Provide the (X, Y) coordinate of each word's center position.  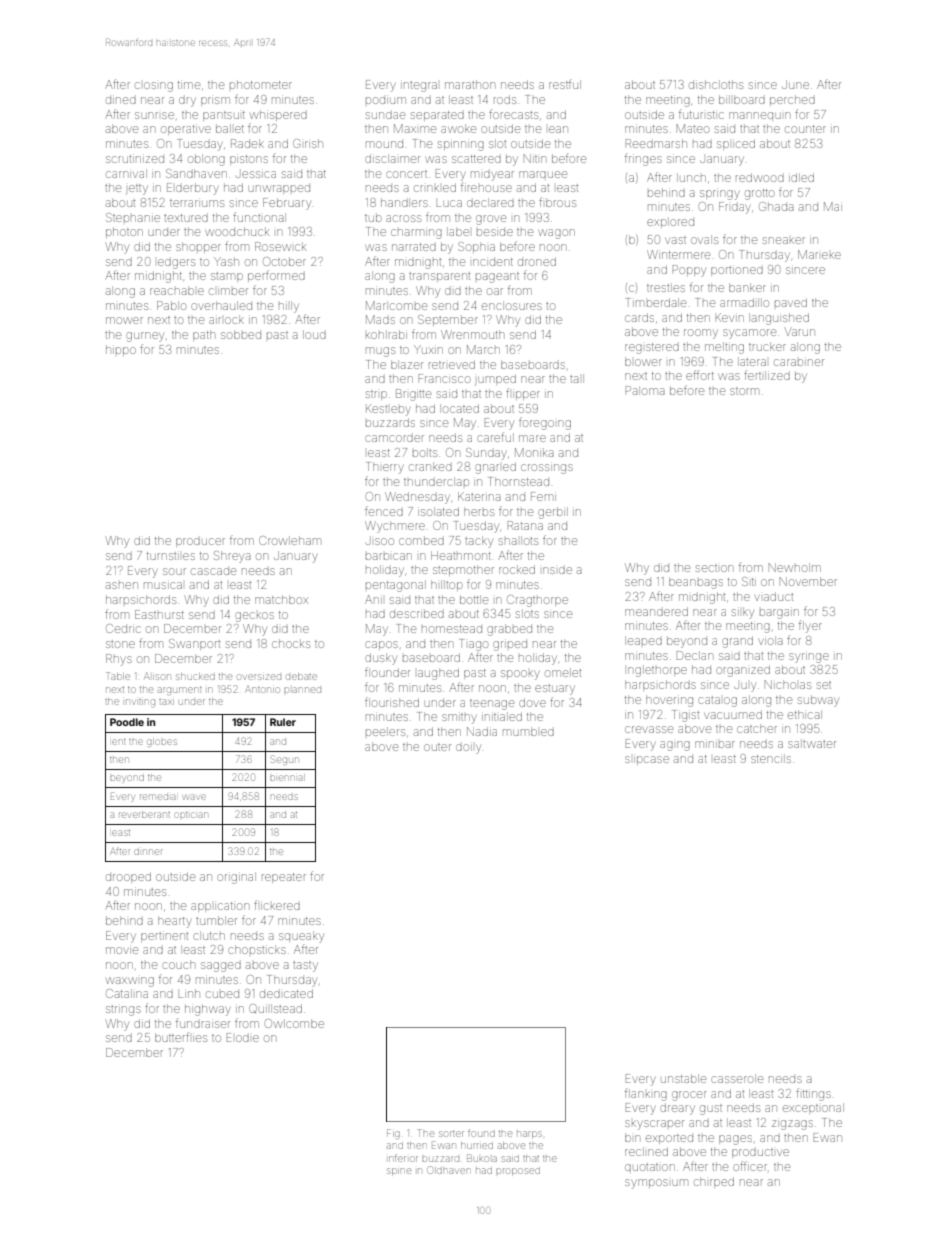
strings (123, 1011)
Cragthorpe (537, 601)
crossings (547, 469)
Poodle (127, 722)
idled (801, 177)
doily (468, 749)
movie (122, 950)
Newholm (794, 567)
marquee (543, 174)
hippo (121, 350)
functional (259, 217)
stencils (771, 758)
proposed (518, 1172)
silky (743, 613)
